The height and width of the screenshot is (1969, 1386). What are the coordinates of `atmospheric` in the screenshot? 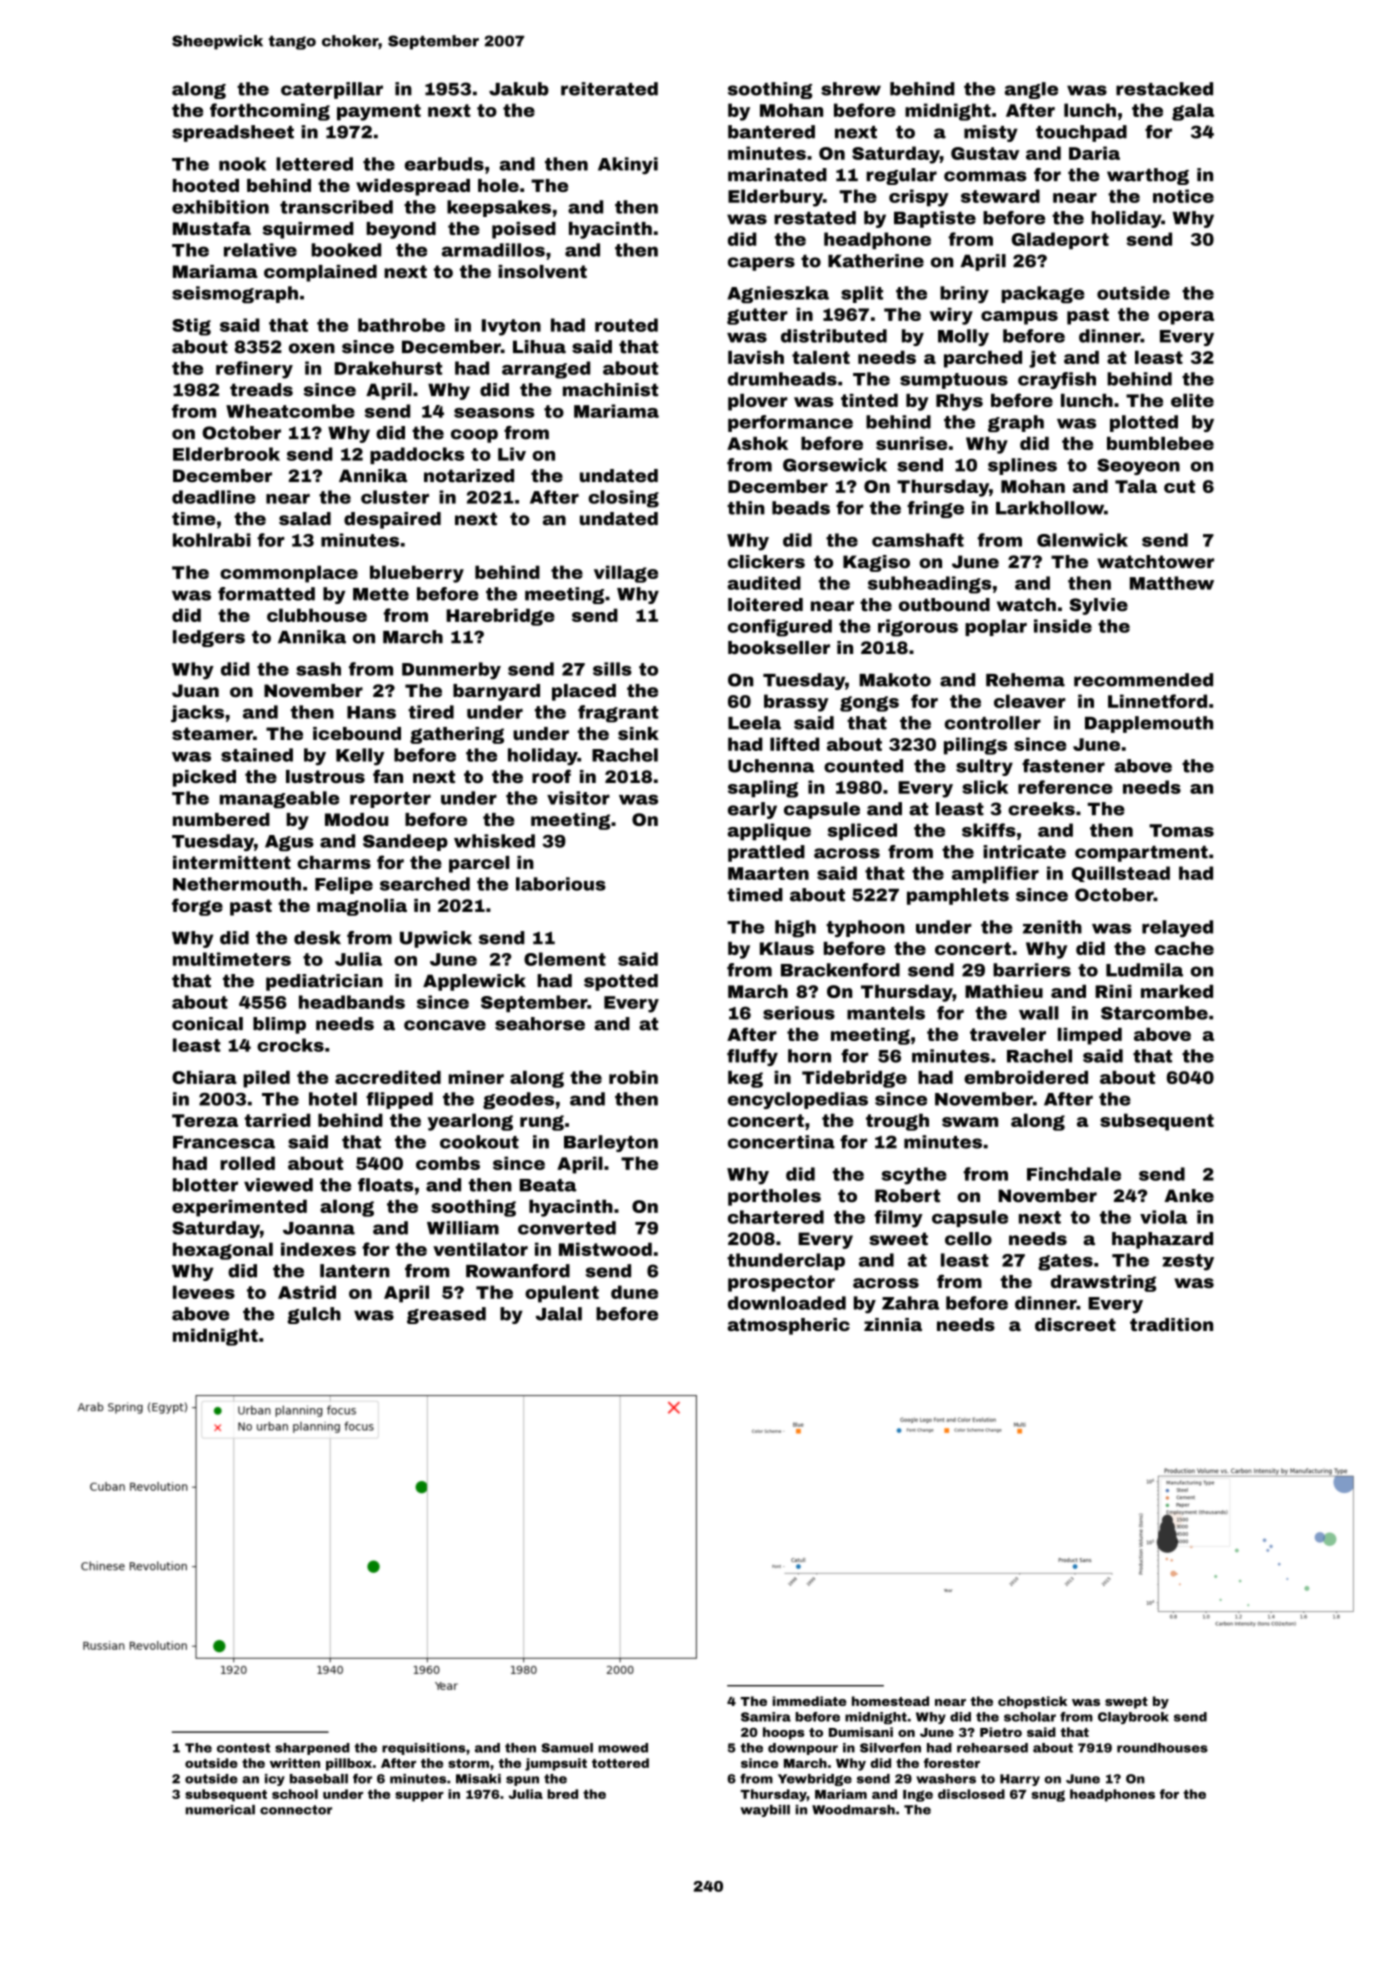 It's located at (788, 1326).
